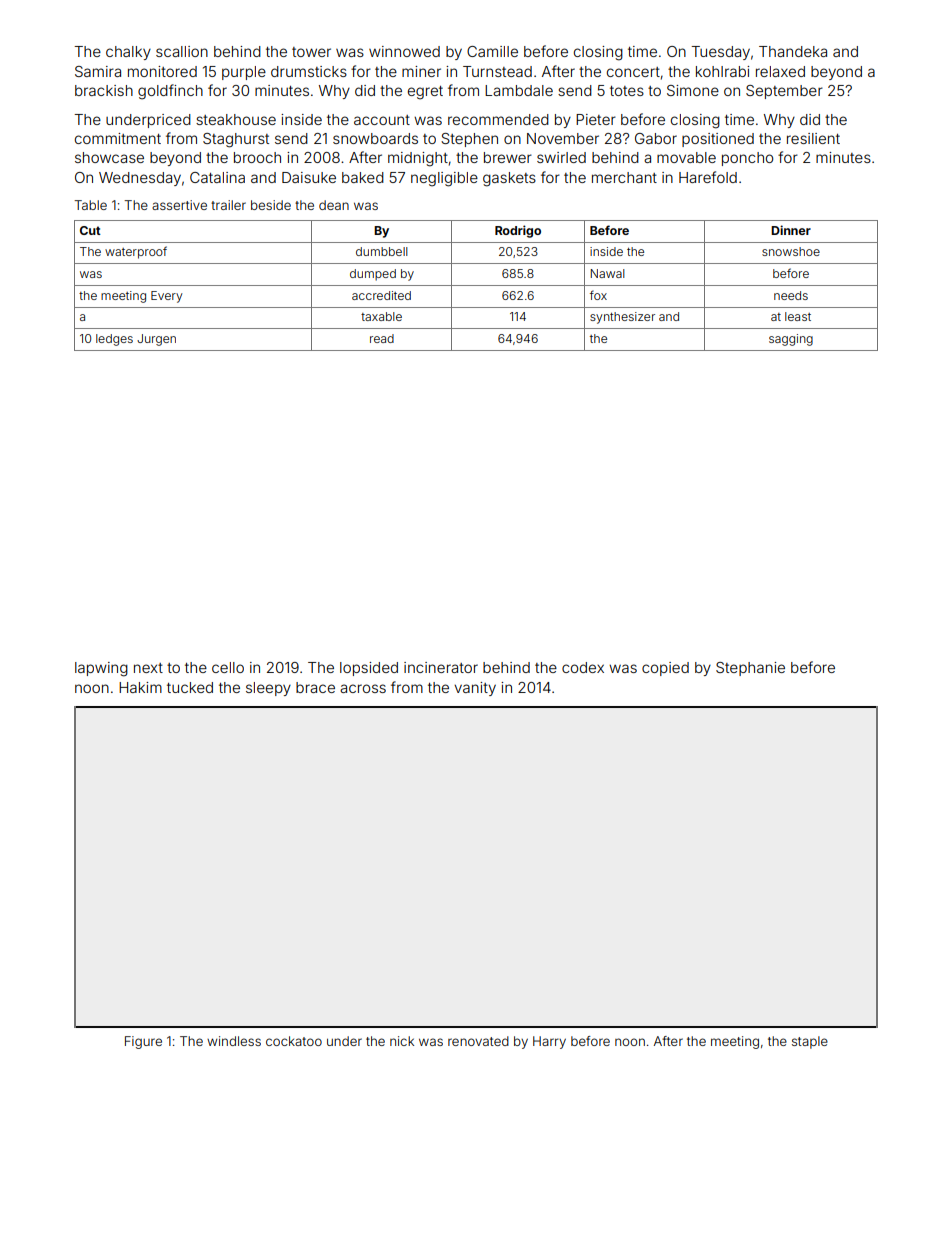 The image size is (952, 1233). What do you see at coordinates (793, 51) in the page?
I see `Thandeka` at bounding box center [793, 51].
